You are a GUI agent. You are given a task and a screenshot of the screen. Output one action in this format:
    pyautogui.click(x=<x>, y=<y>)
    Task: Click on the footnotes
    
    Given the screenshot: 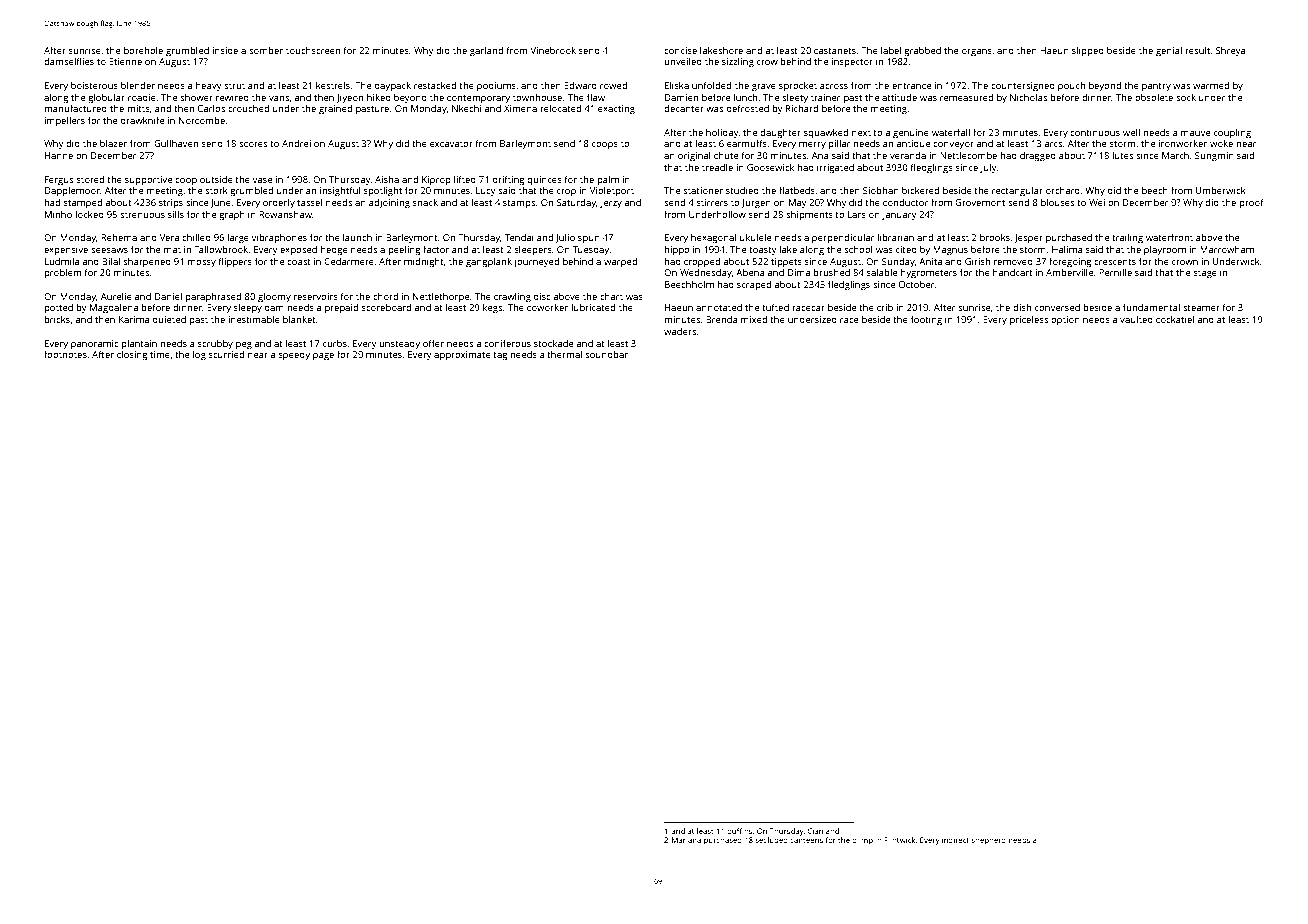 What is the action you would take?
    pyautogui.click(x=65, y=354)
